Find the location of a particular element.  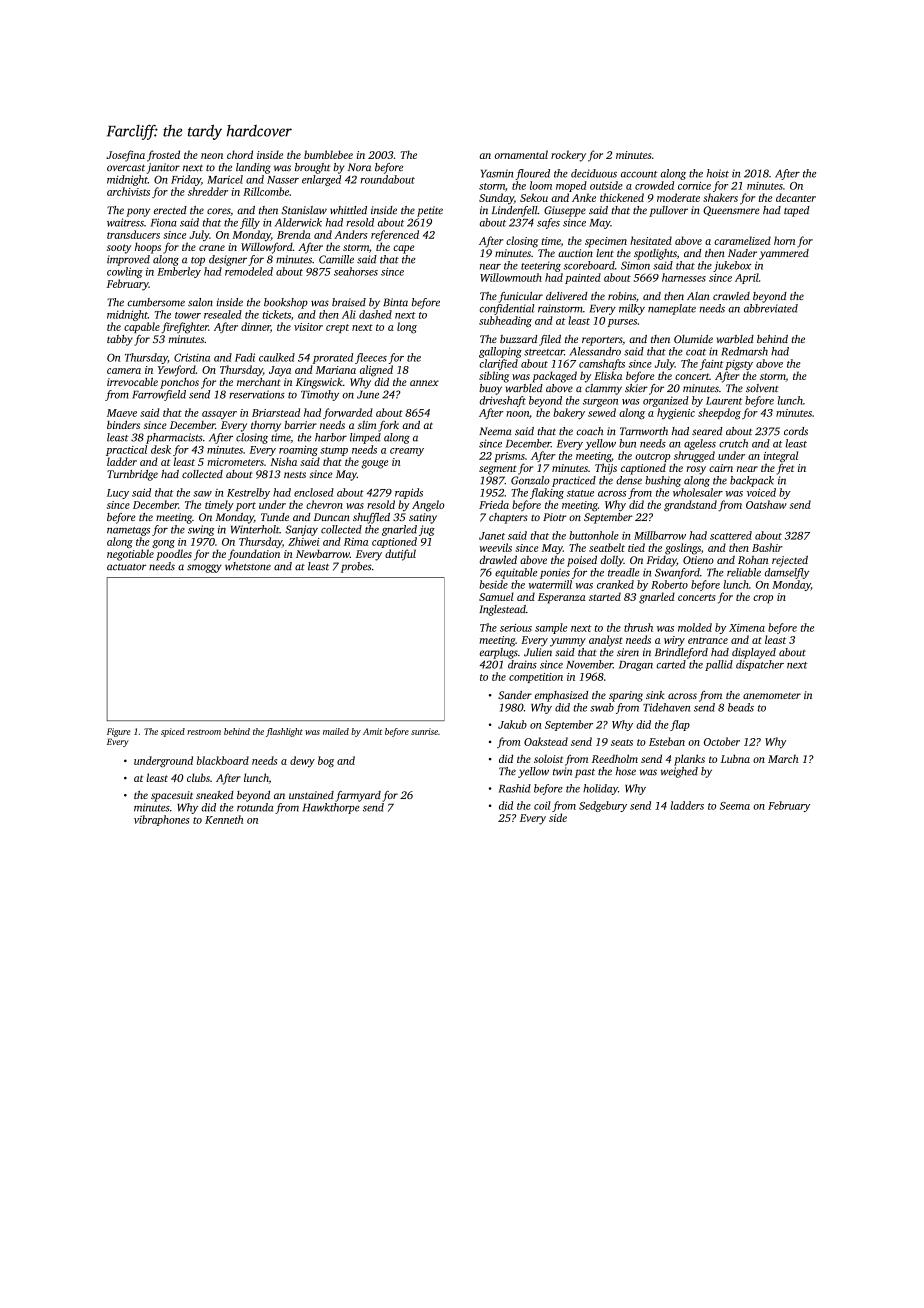

restroom is located at coordinates (204, 732).
